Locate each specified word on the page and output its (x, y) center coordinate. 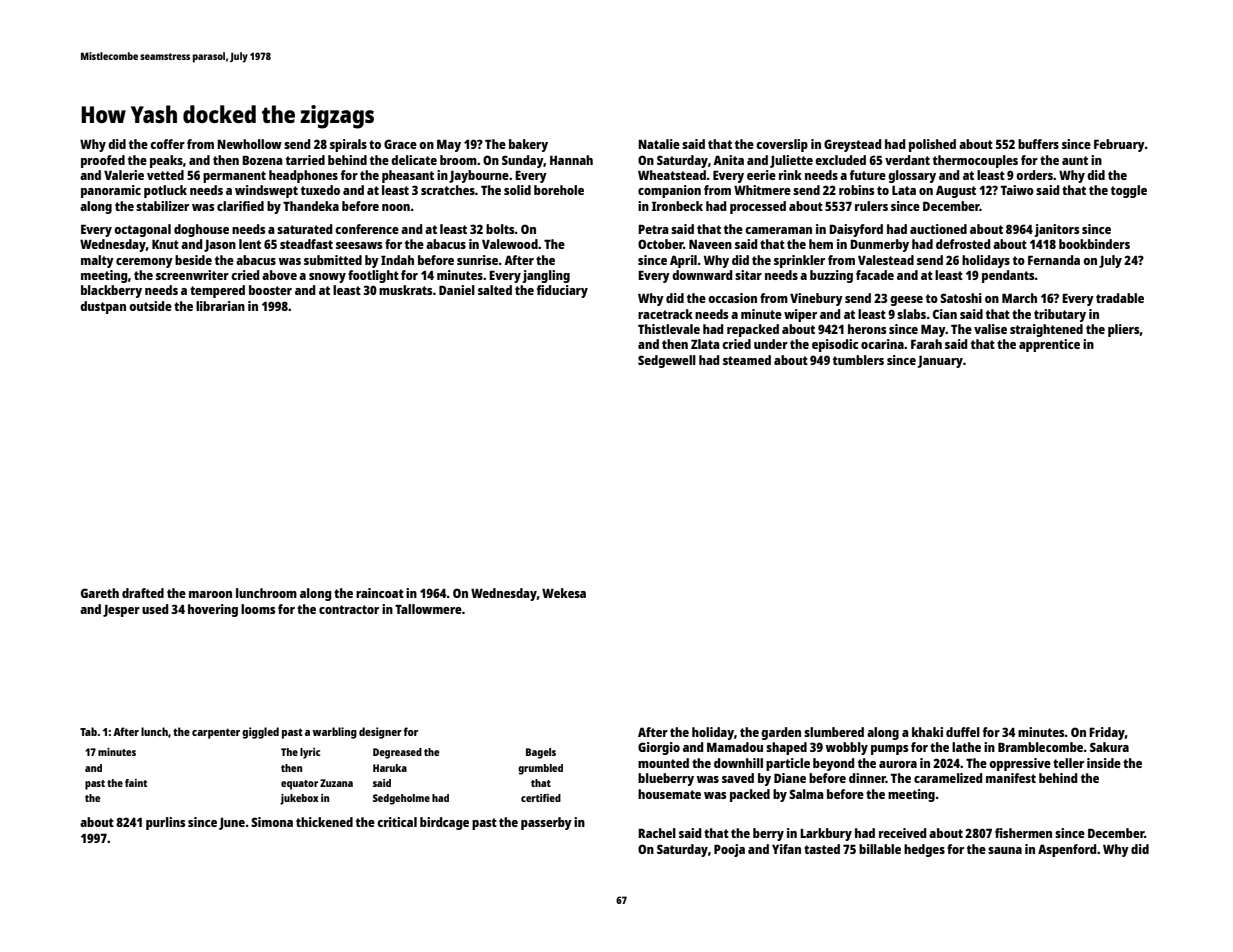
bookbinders (1094, 244)
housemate (669, 794)
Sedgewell (667, 361)
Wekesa (564, 593)
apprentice (1049, 345)
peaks (166, 161)
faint (136, 783)
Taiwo (1017, 190)
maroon (210, 594)
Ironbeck (677, 206)
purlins (165, 823)
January (940, 362)
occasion (732, 298)
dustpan (103, 307)
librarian (220, 306)
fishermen (1023, 833)
